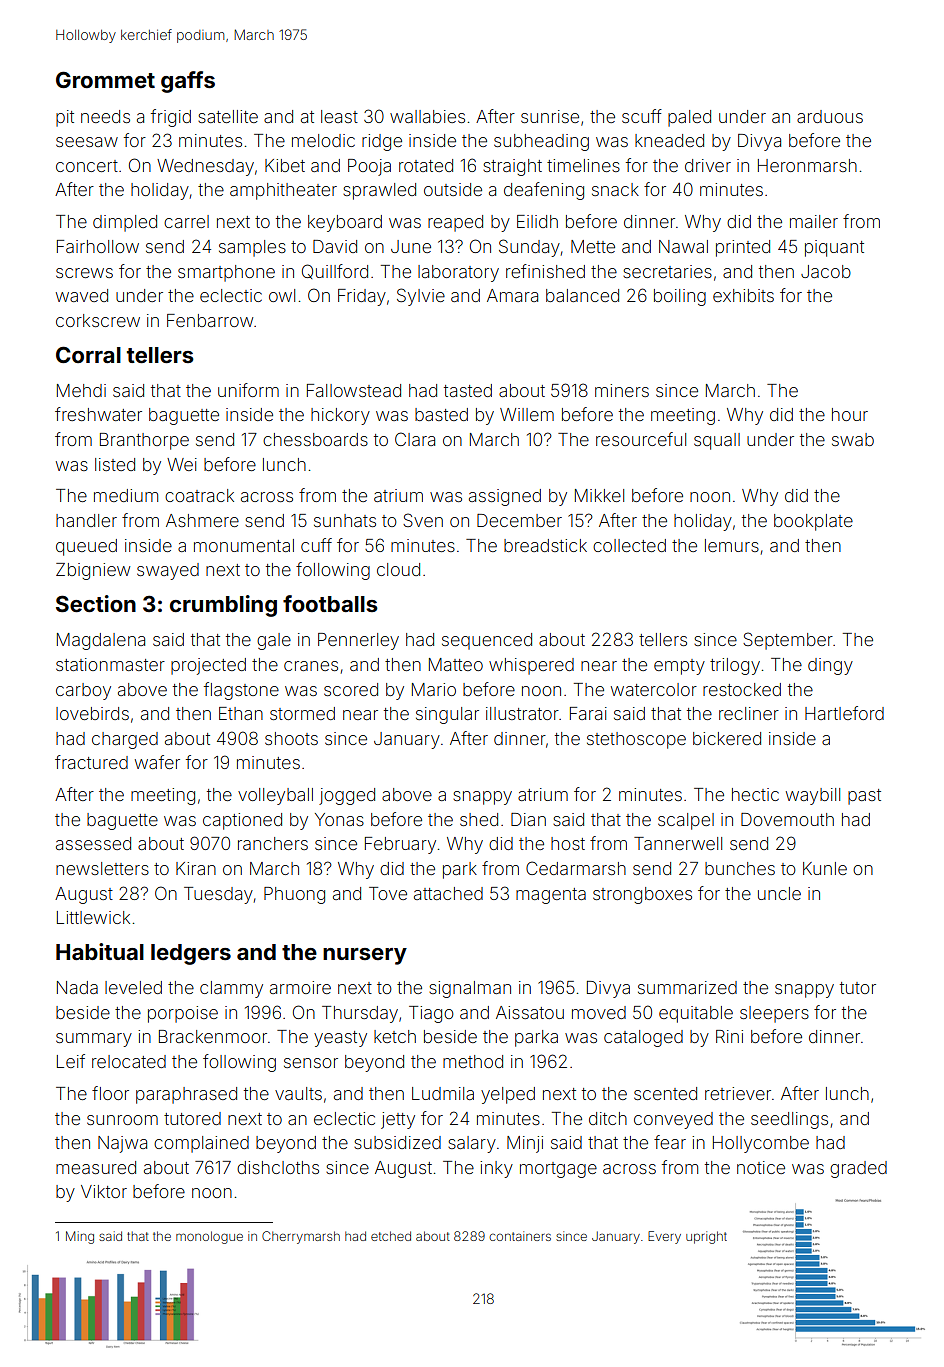 This document has height=1367, width=944. I want to click on Dian, so click(528, 819).
